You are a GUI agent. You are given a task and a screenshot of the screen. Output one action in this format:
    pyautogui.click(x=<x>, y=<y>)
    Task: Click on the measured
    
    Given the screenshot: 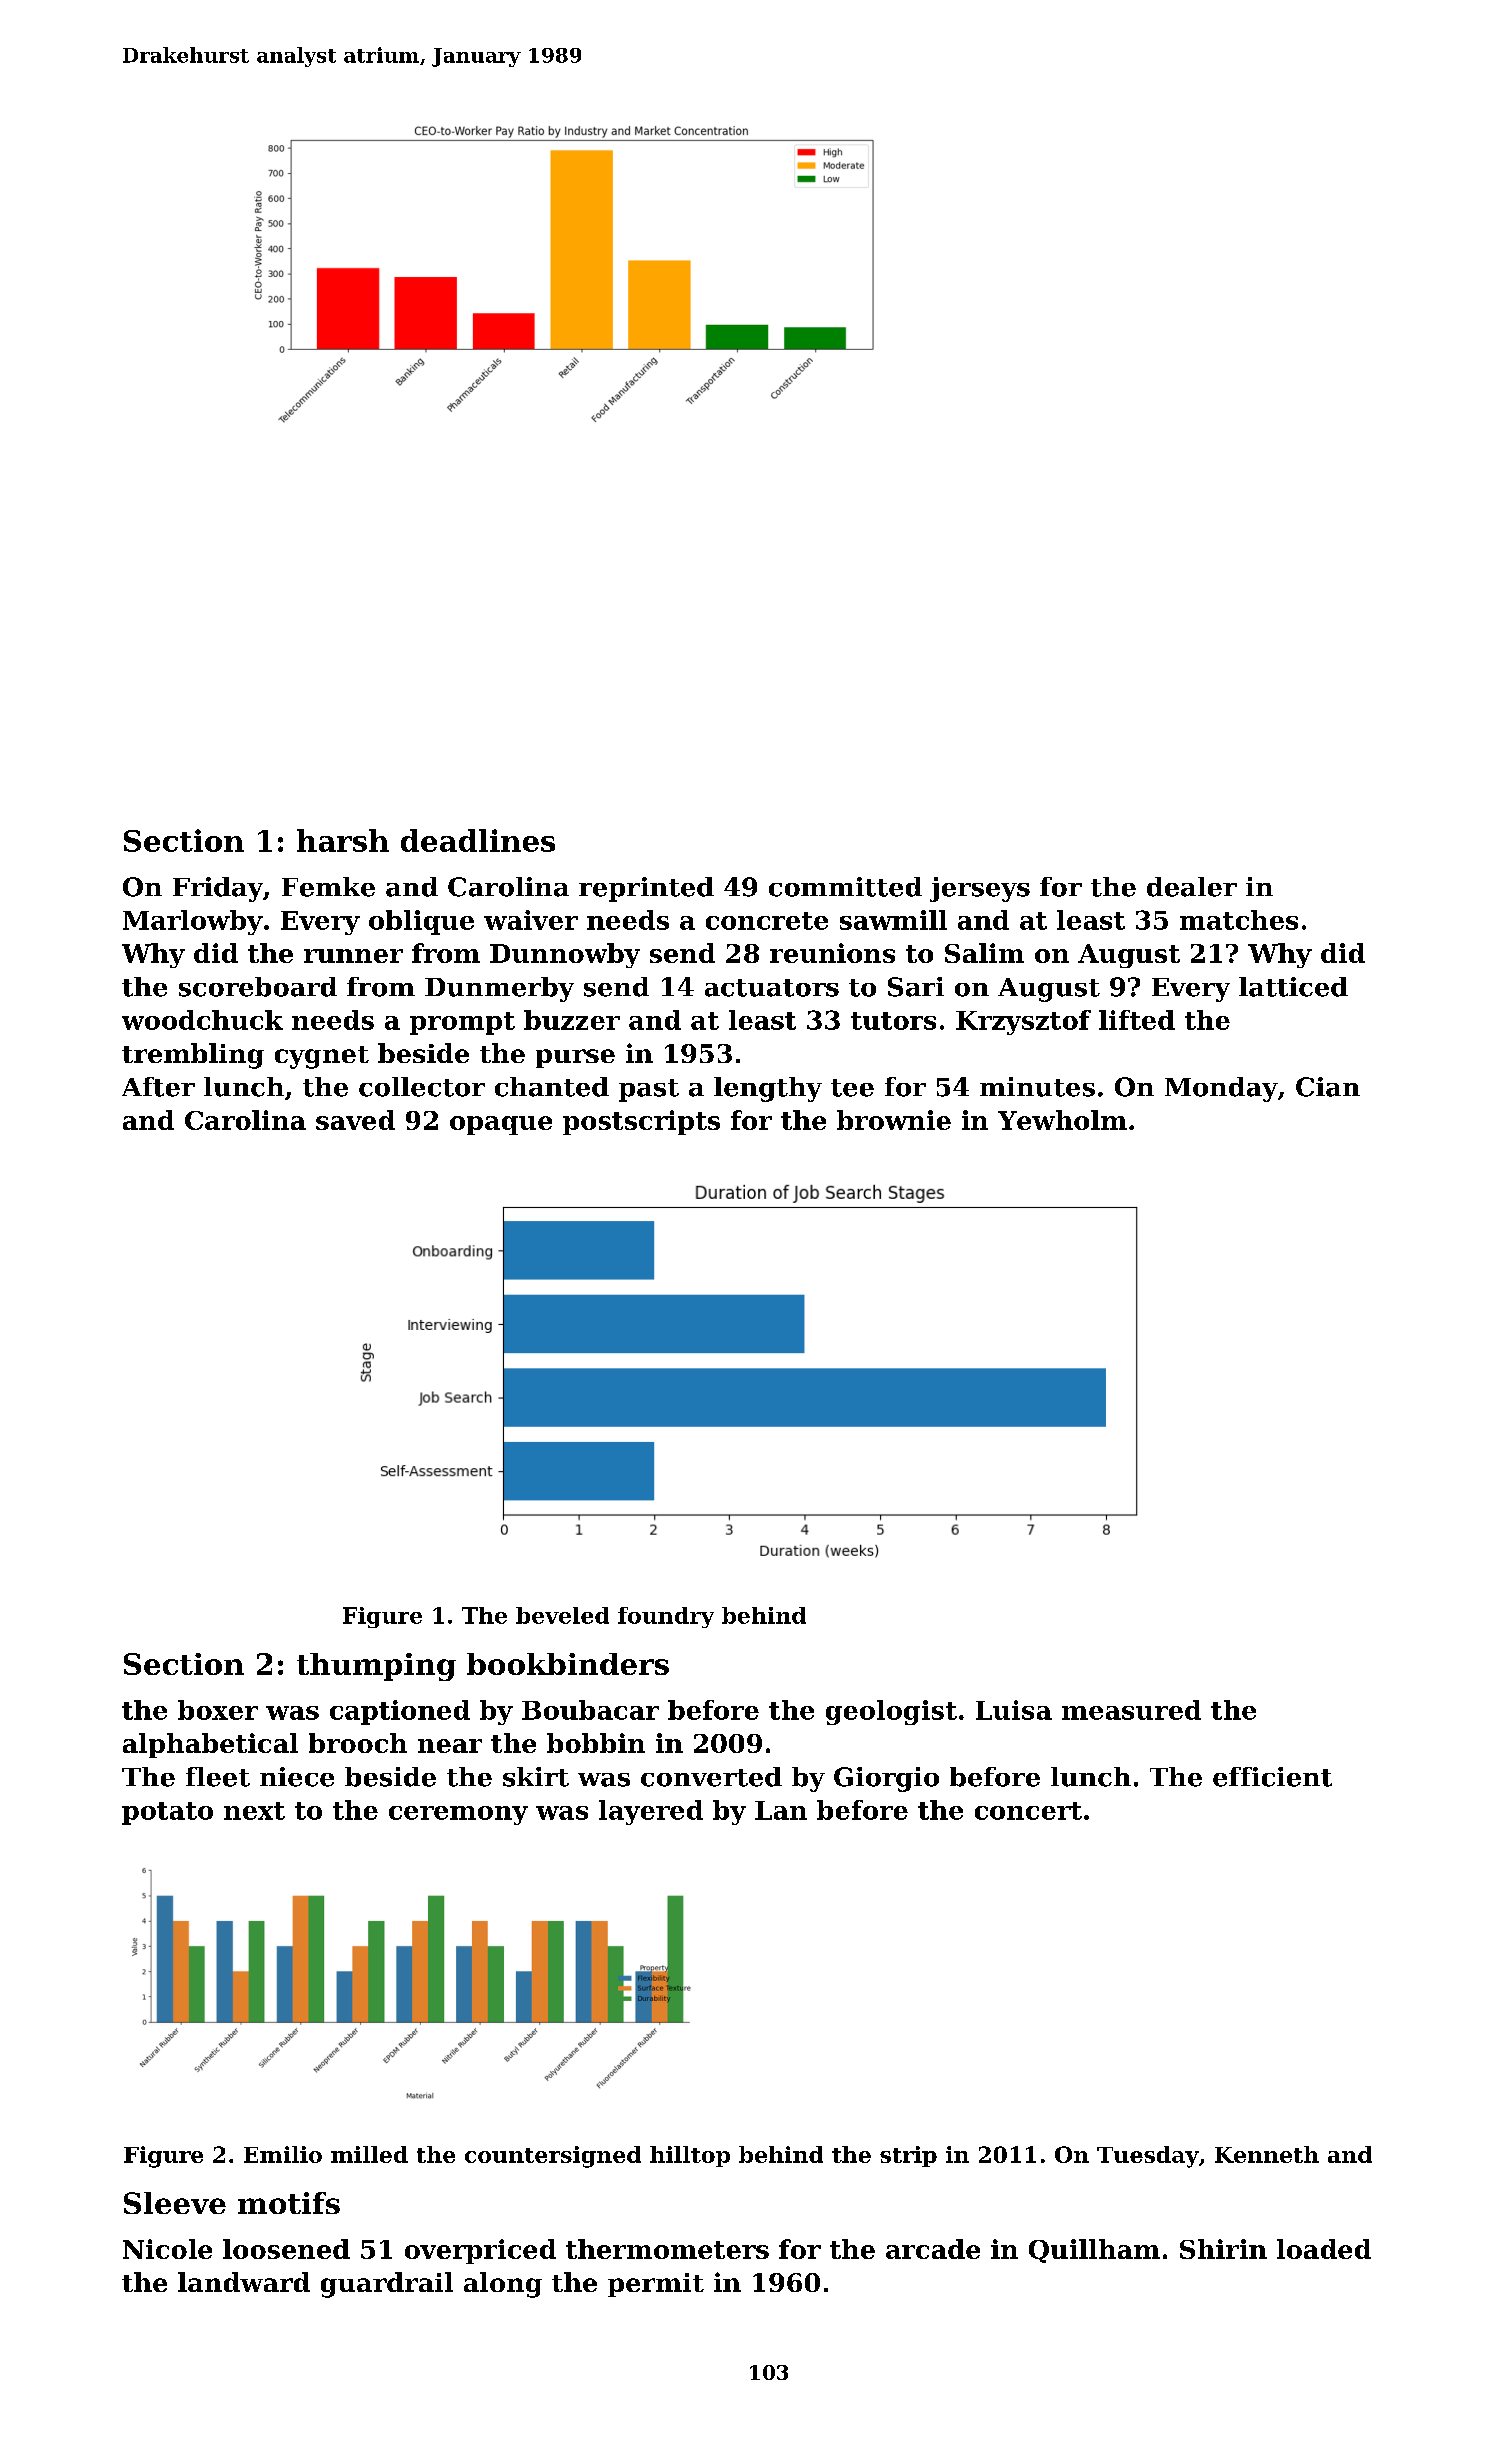 What is the action you would take?
    pyautogui.click(x=1131, y=1710)
